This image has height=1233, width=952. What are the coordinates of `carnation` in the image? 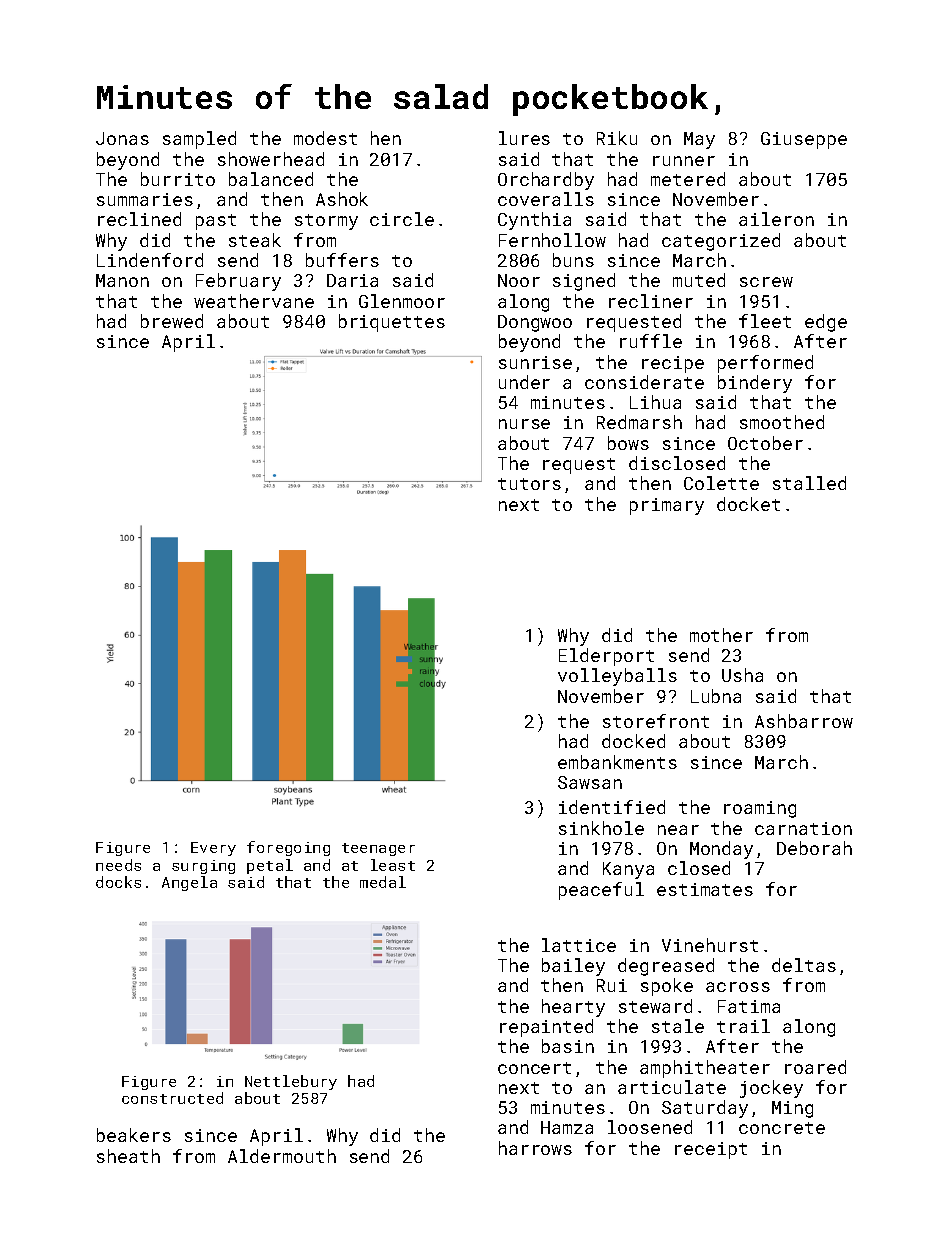 It's located at (803, 828).
